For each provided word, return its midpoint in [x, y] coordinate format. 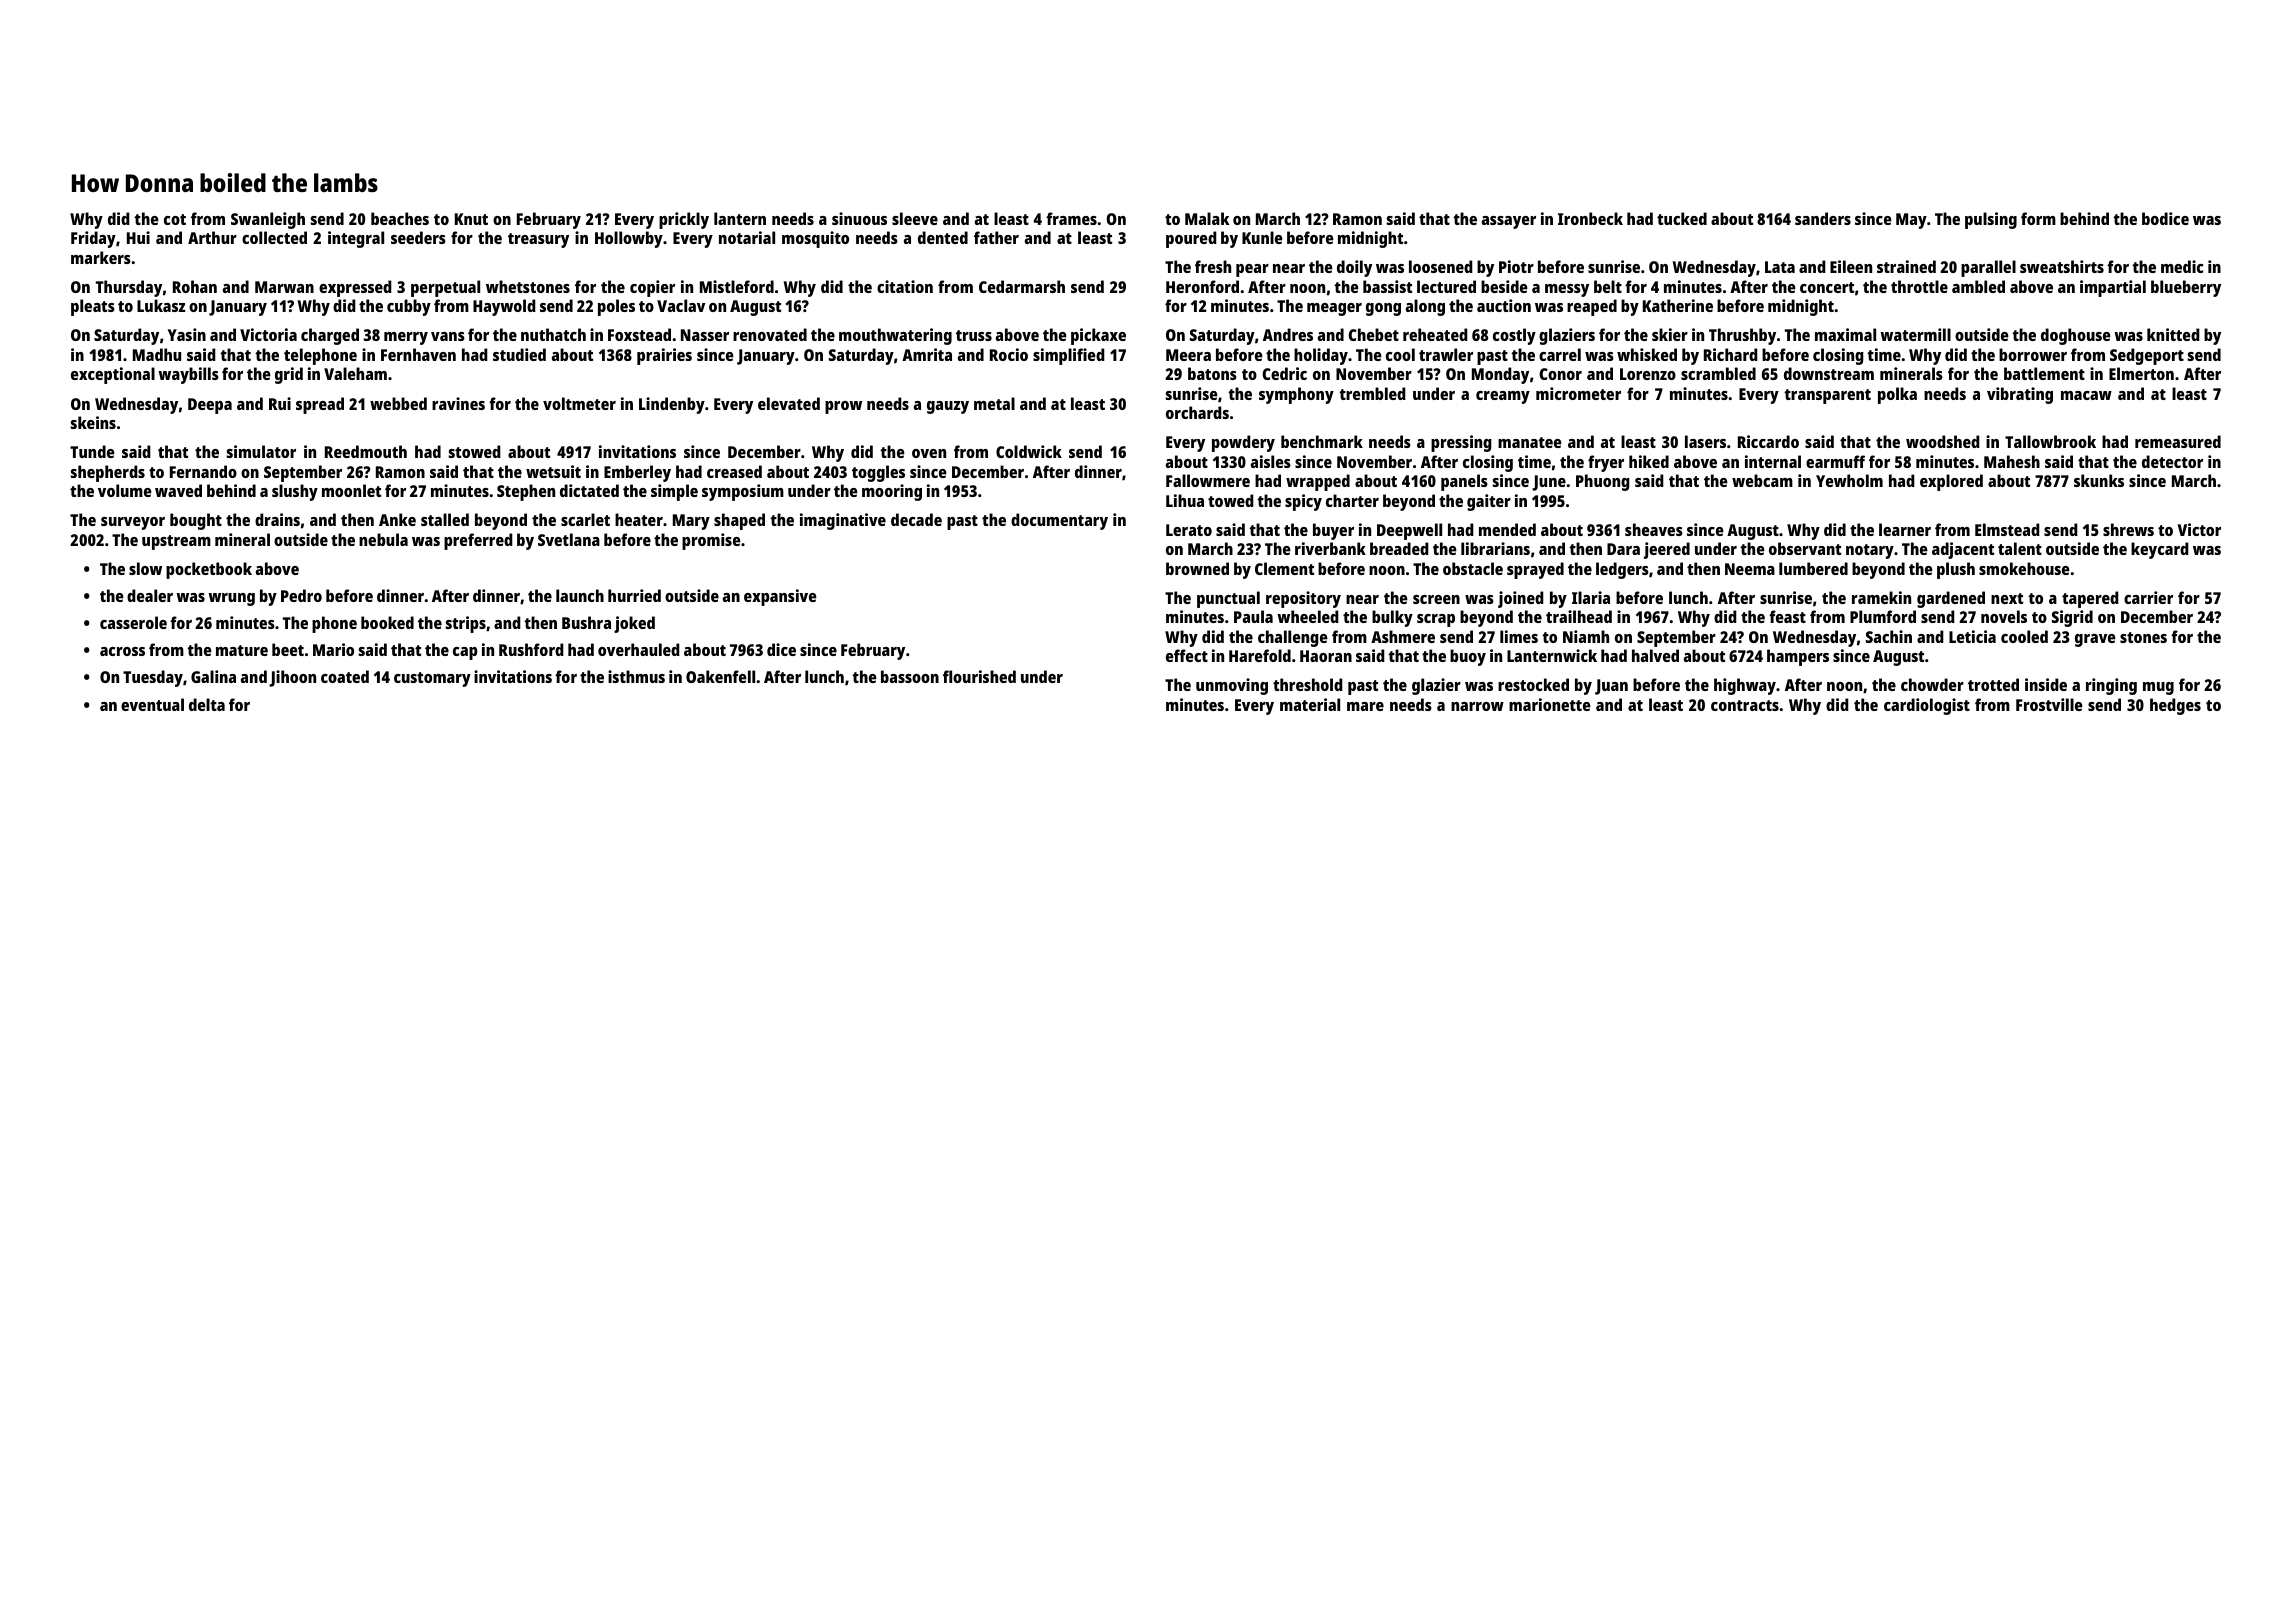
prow [843, 407]
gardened [1951, 599]
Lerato [1189, 530]
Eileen [1851, 266]
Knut [471, 219]
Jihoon [292, 678]
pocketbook [209, 570]
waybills [188, 375]
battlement [2044, 373]
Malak [1207, 218]
